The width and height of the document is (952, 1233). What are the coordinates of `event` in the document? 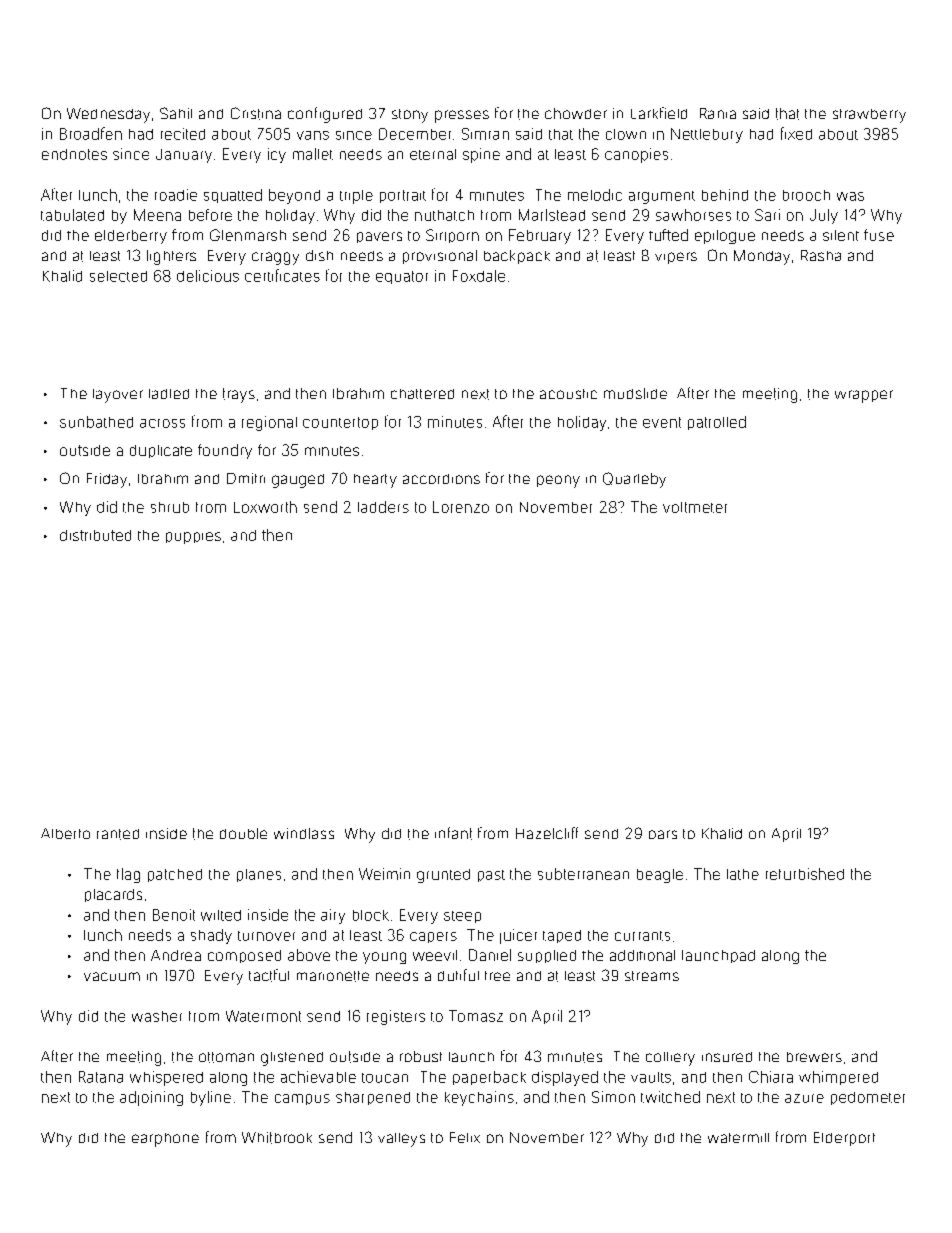 It's located at (662, 422).
